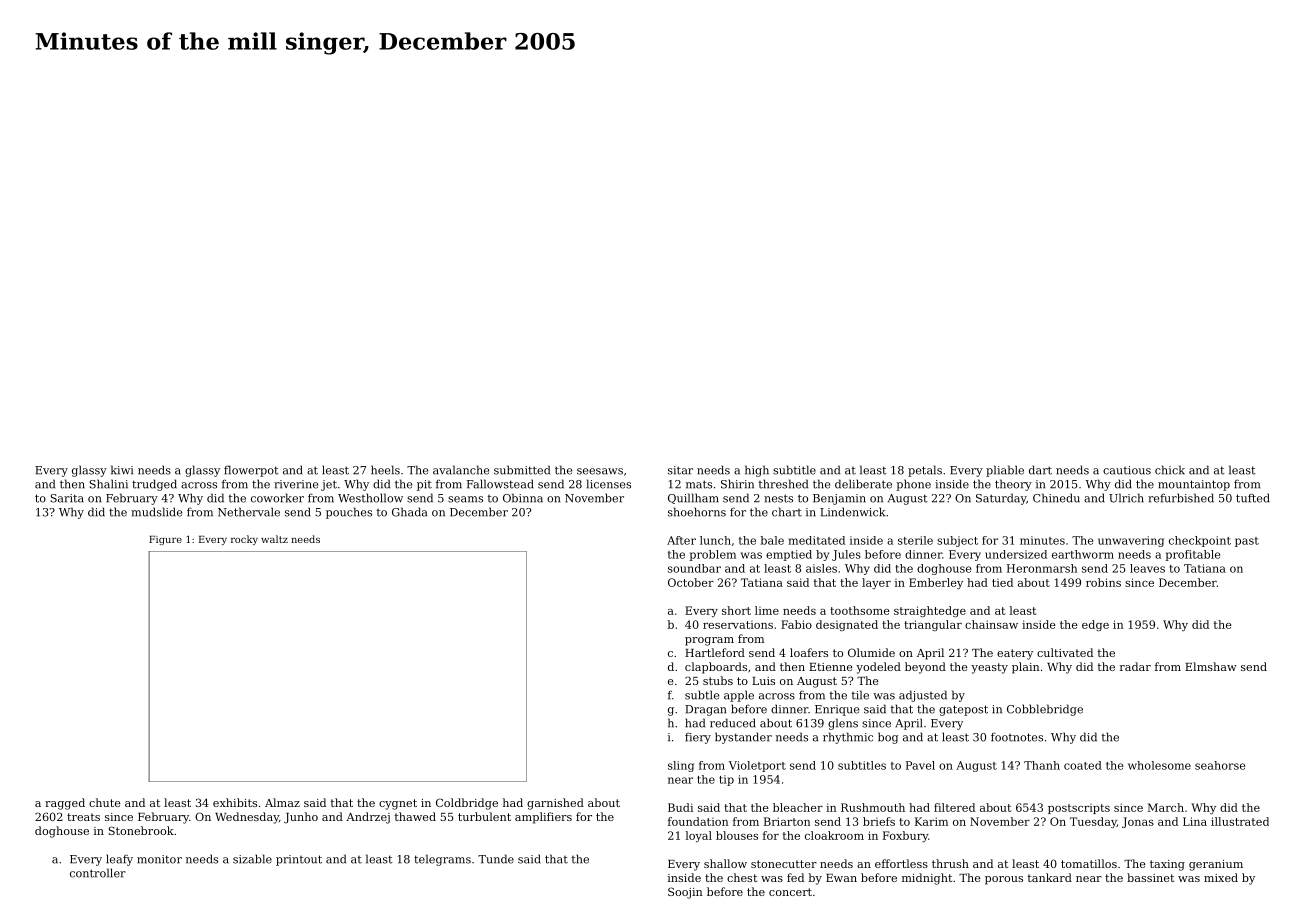 This document has width=1308, height=924. Describe the element at coordinates (368, 818) in the document. I see `Andrzej` at that location.
